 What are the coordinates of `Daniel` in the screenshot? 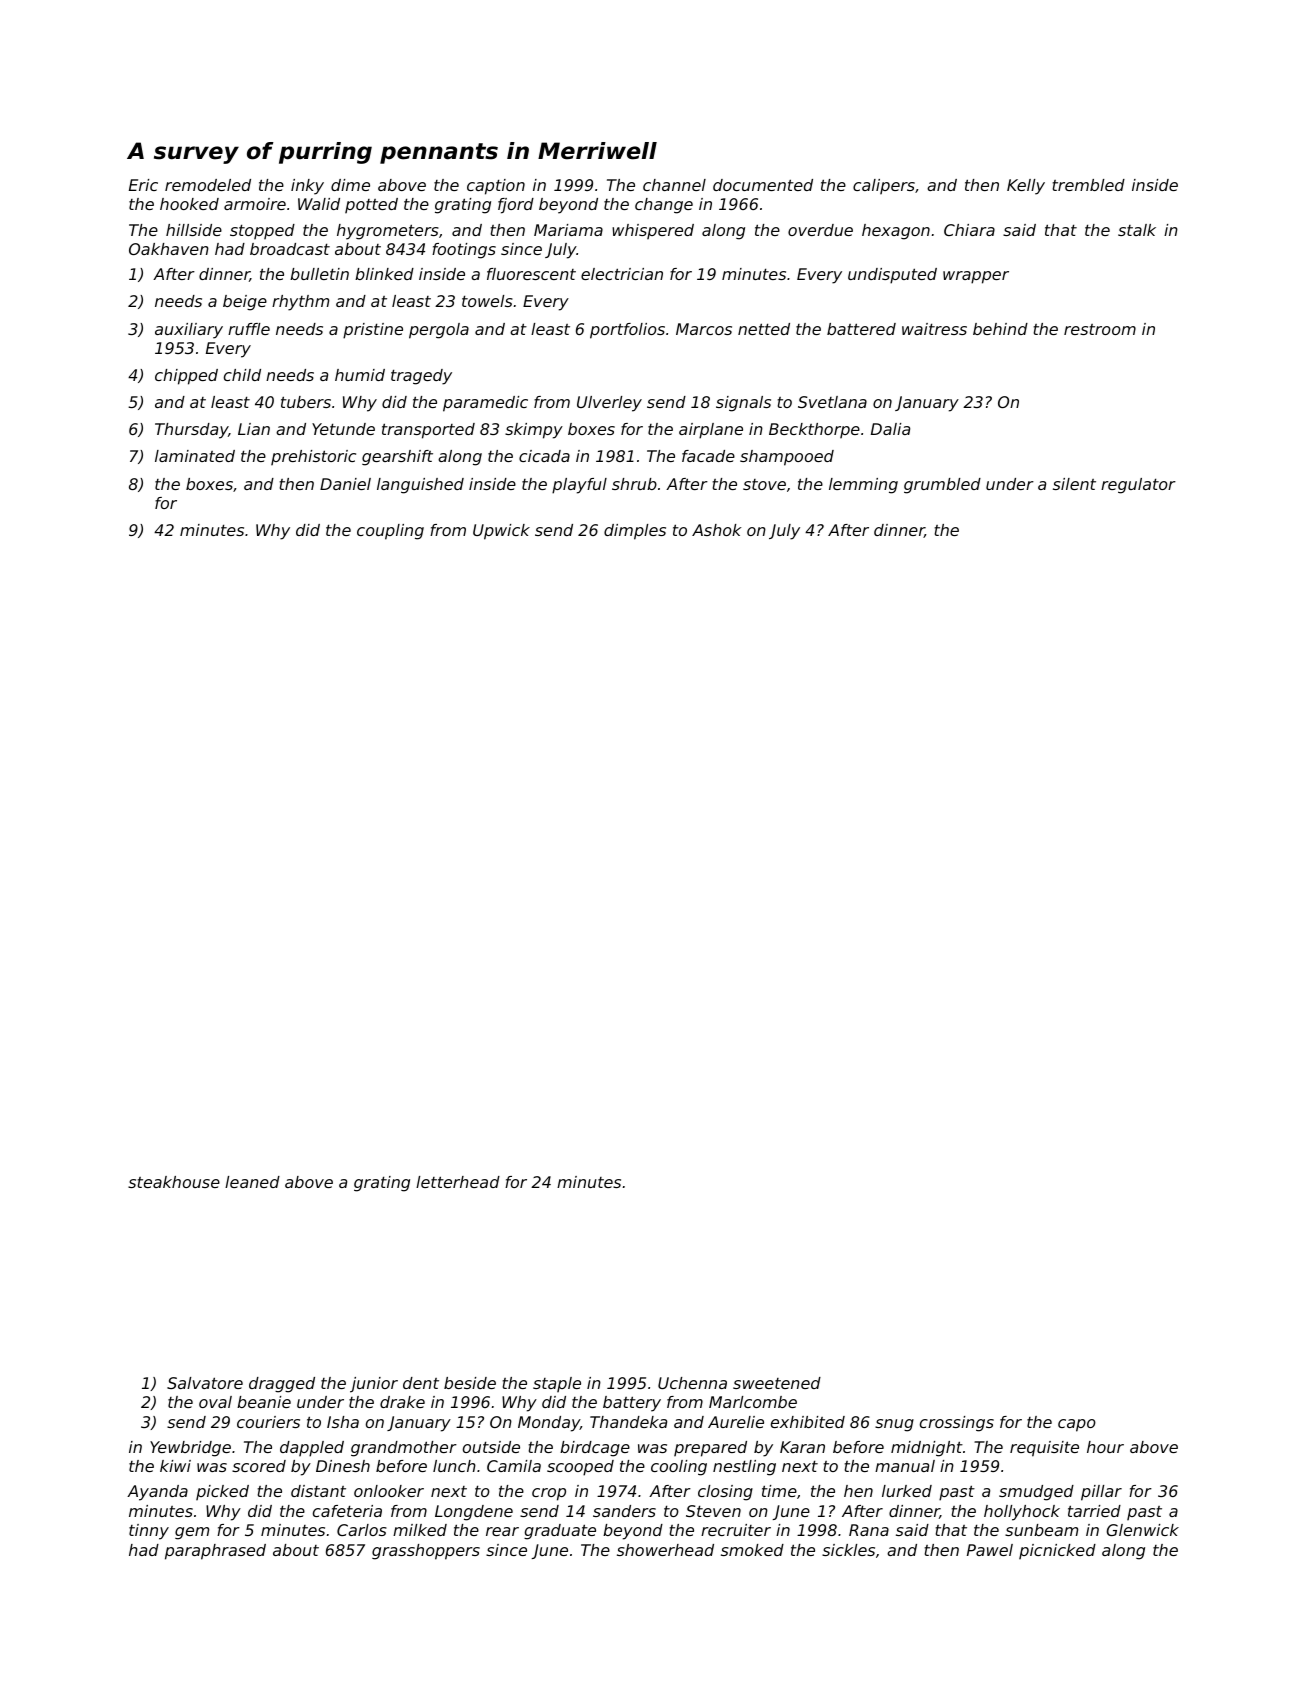 It's located at (345, 484).
